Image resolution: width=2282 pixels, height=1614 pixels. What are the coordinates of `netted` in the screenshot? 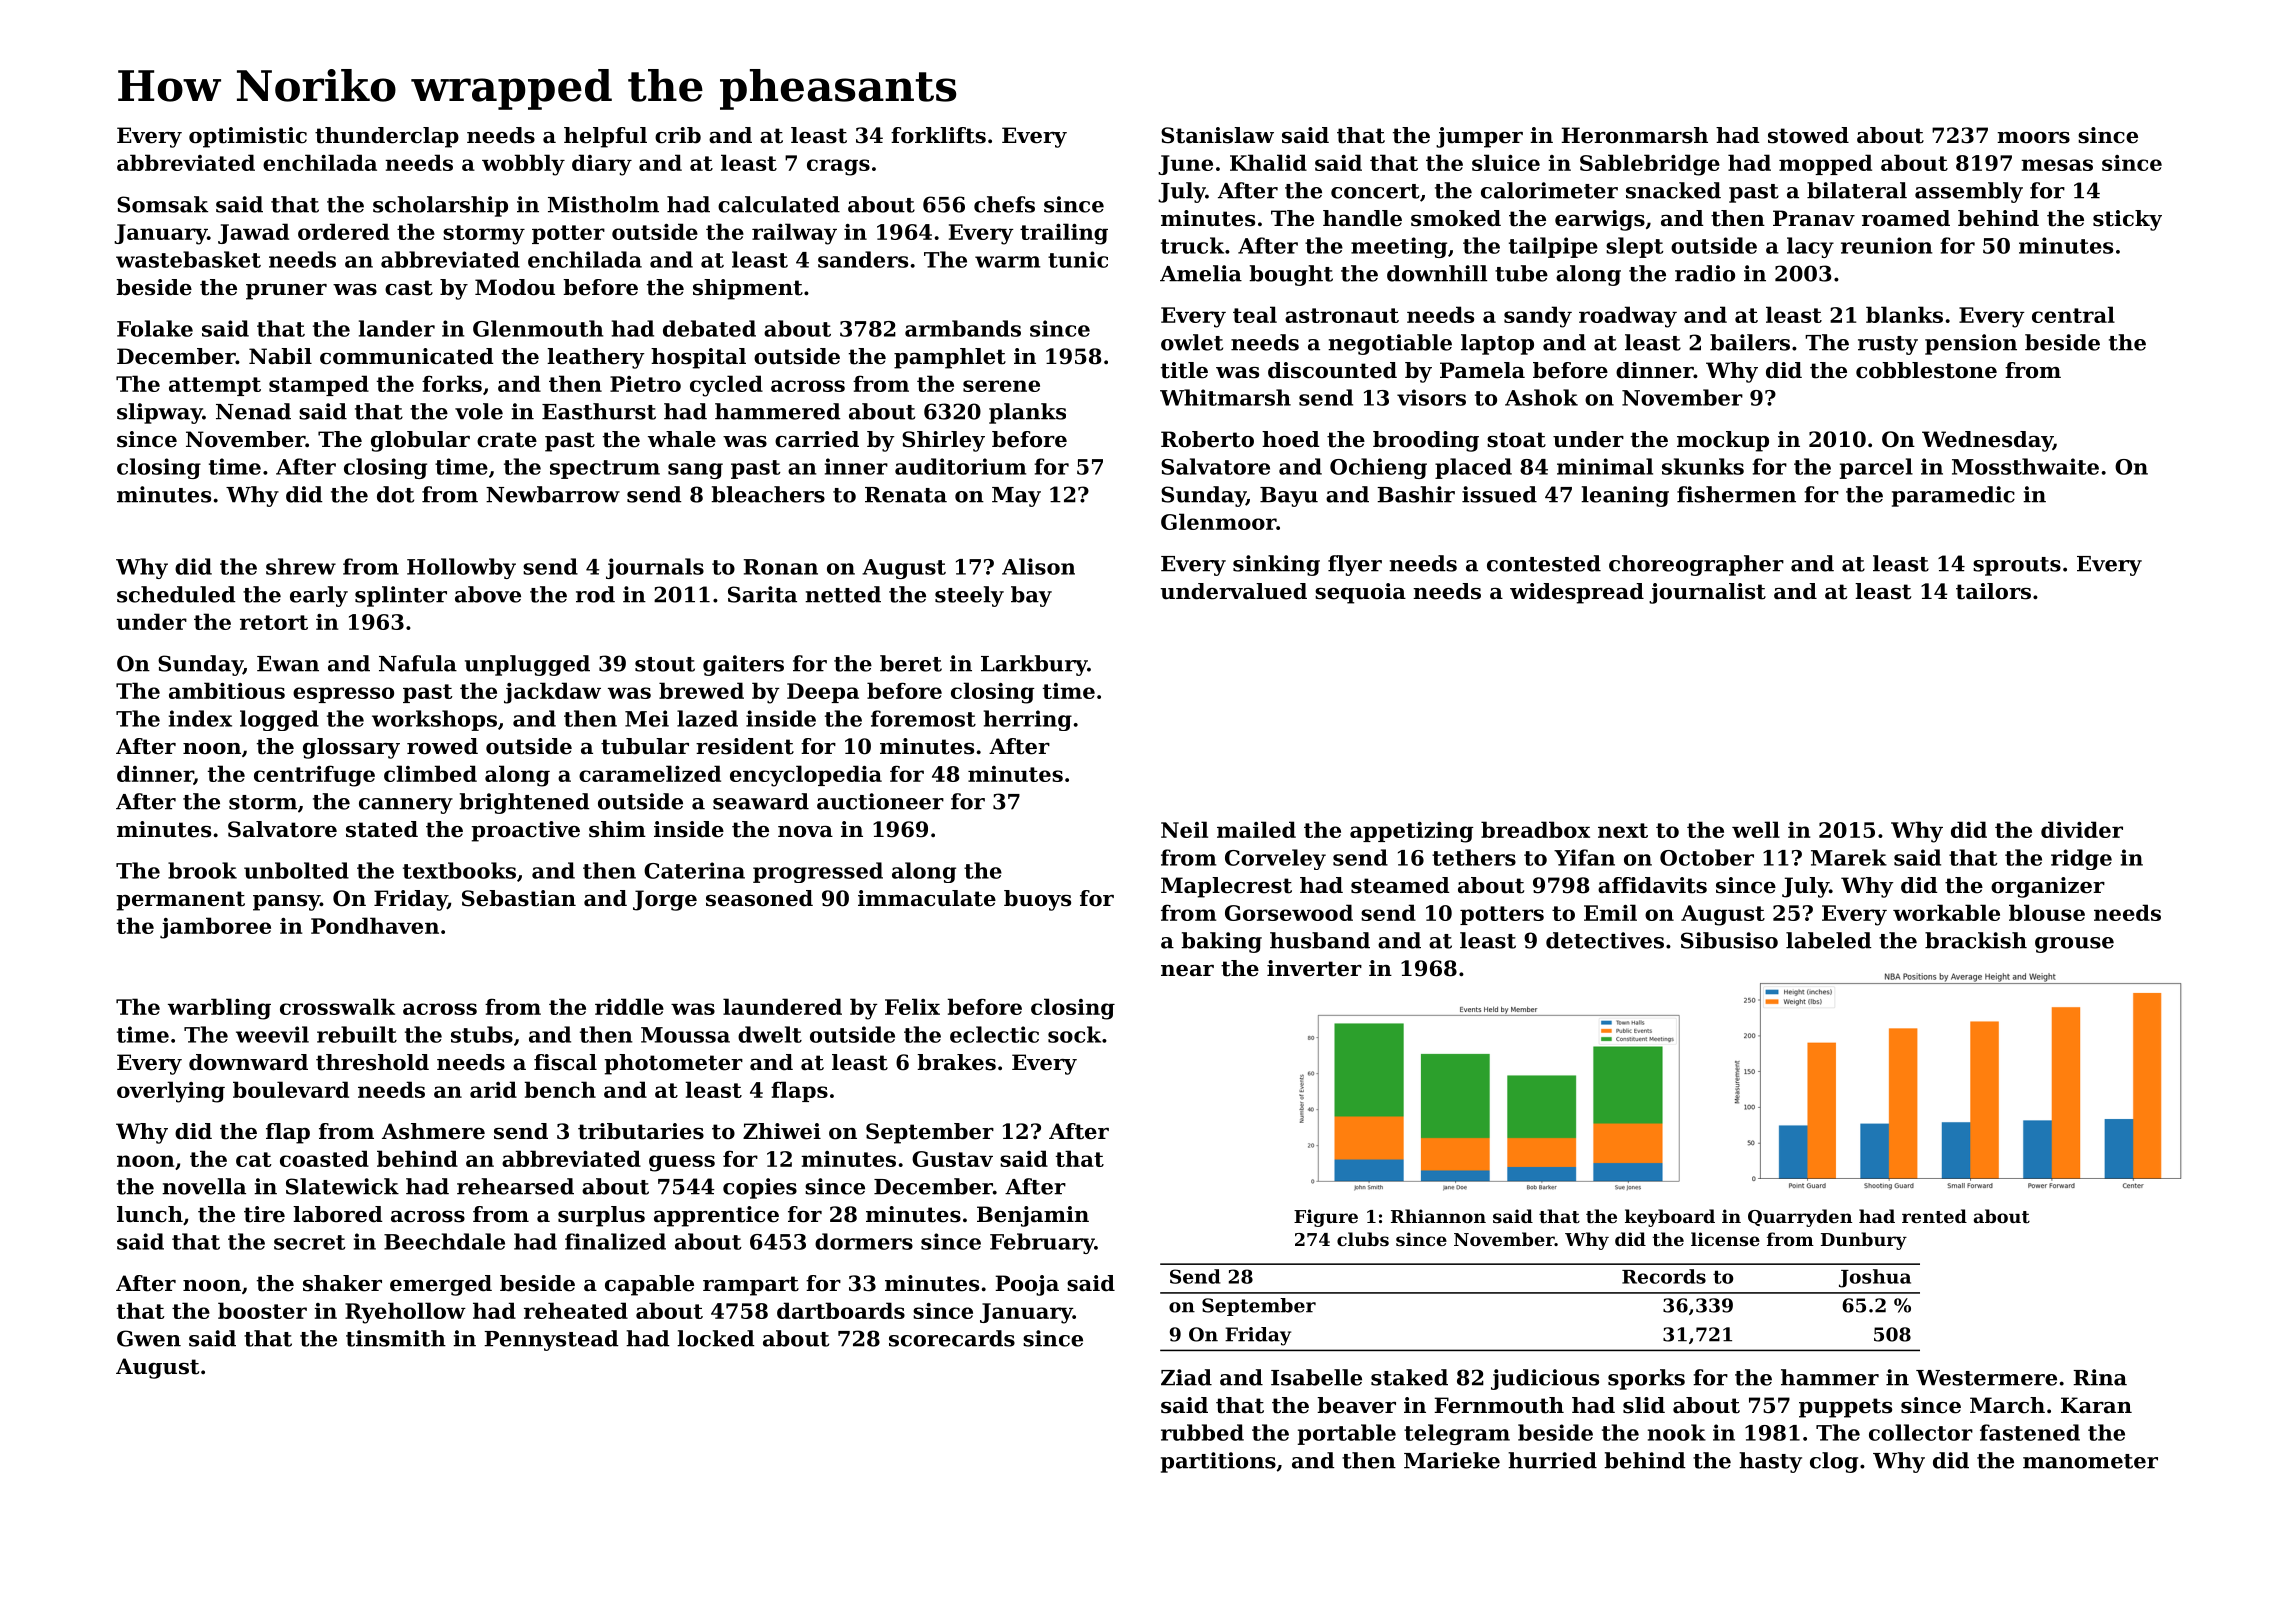 It's located at (843, 594).
